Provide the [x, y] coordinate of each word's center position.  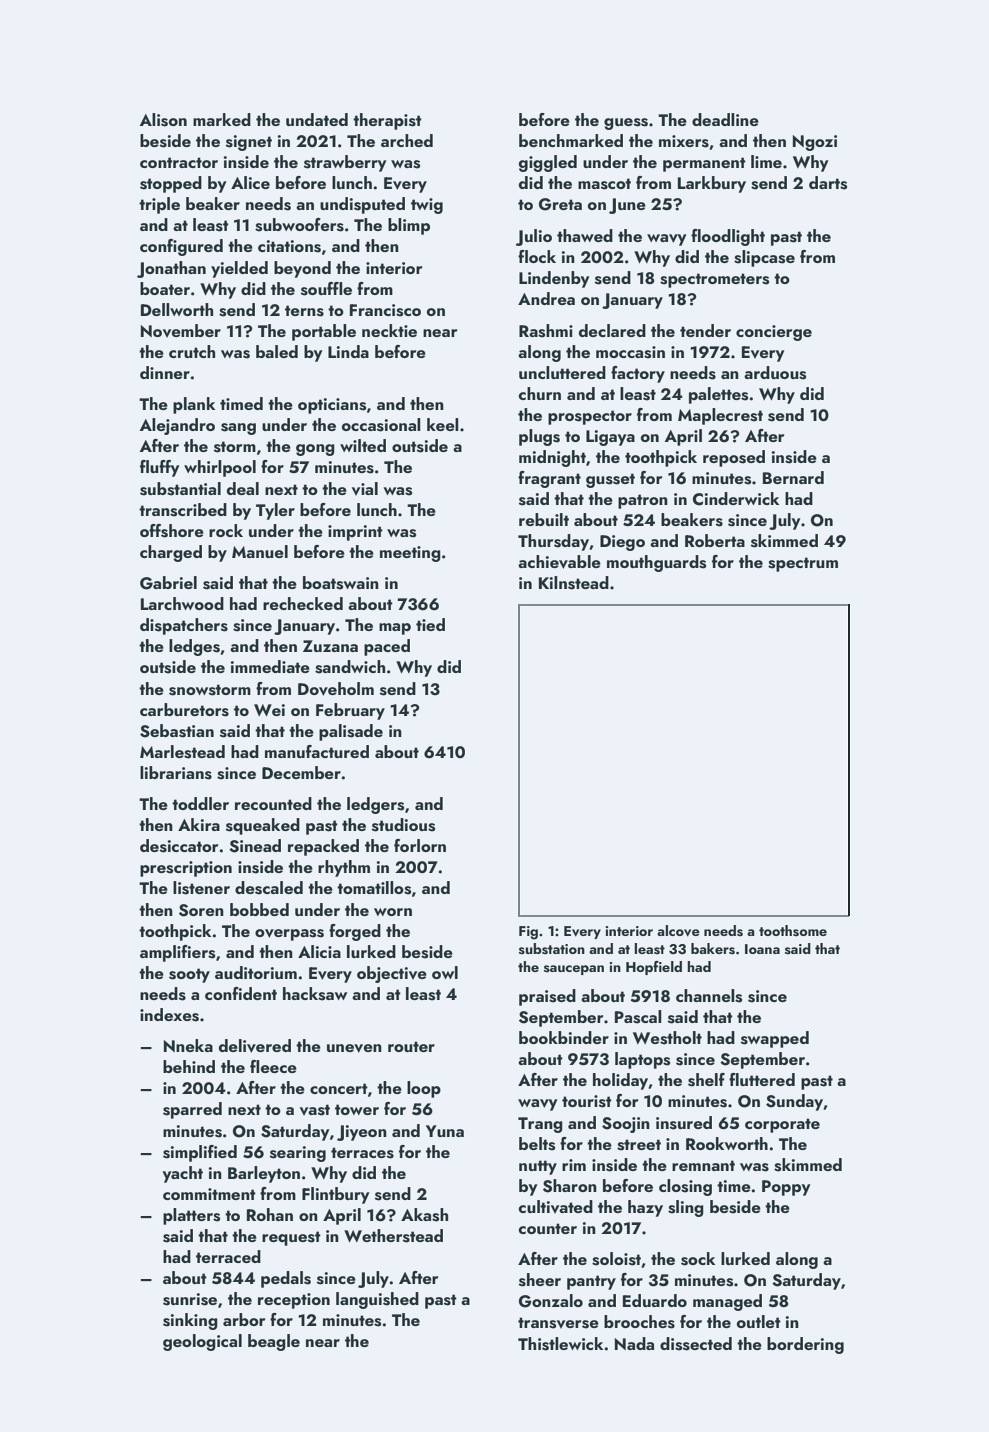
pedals [286, 1279]
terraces [362, 1153]
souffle [326, 289]
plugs [539, 437]
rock [226, 530]
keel [443, 424]
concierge [774, 333]
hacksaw [315, 994]
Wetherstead [393, 1236]
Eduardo [655, 1300]
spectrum [803, 564]
